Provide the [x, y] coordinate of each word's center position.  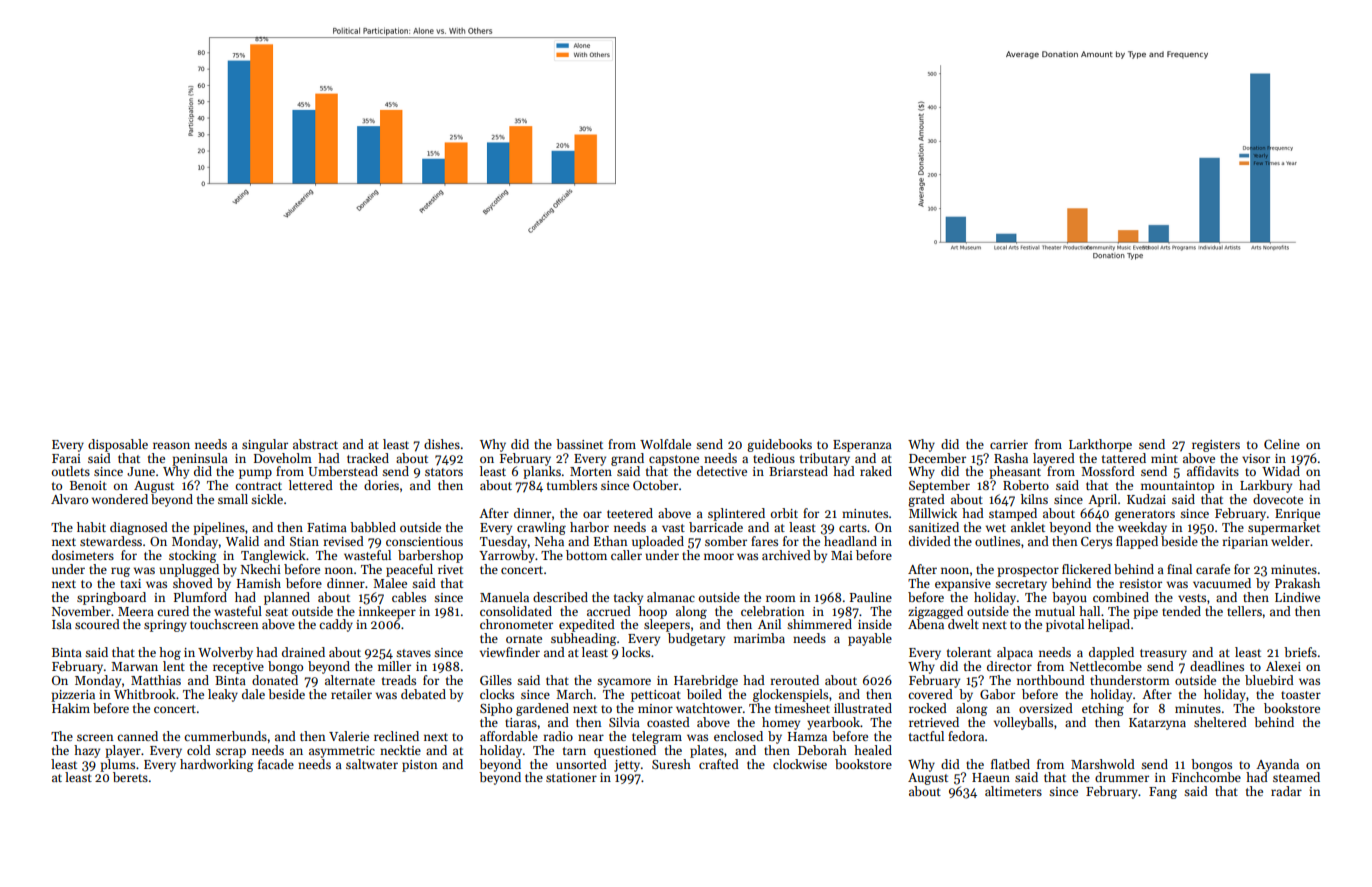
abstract [315, 444]
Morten [591, 471]
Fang [1163, 793]
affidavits [1213, 471]
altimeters [1013, 791]
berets [130, 777]
